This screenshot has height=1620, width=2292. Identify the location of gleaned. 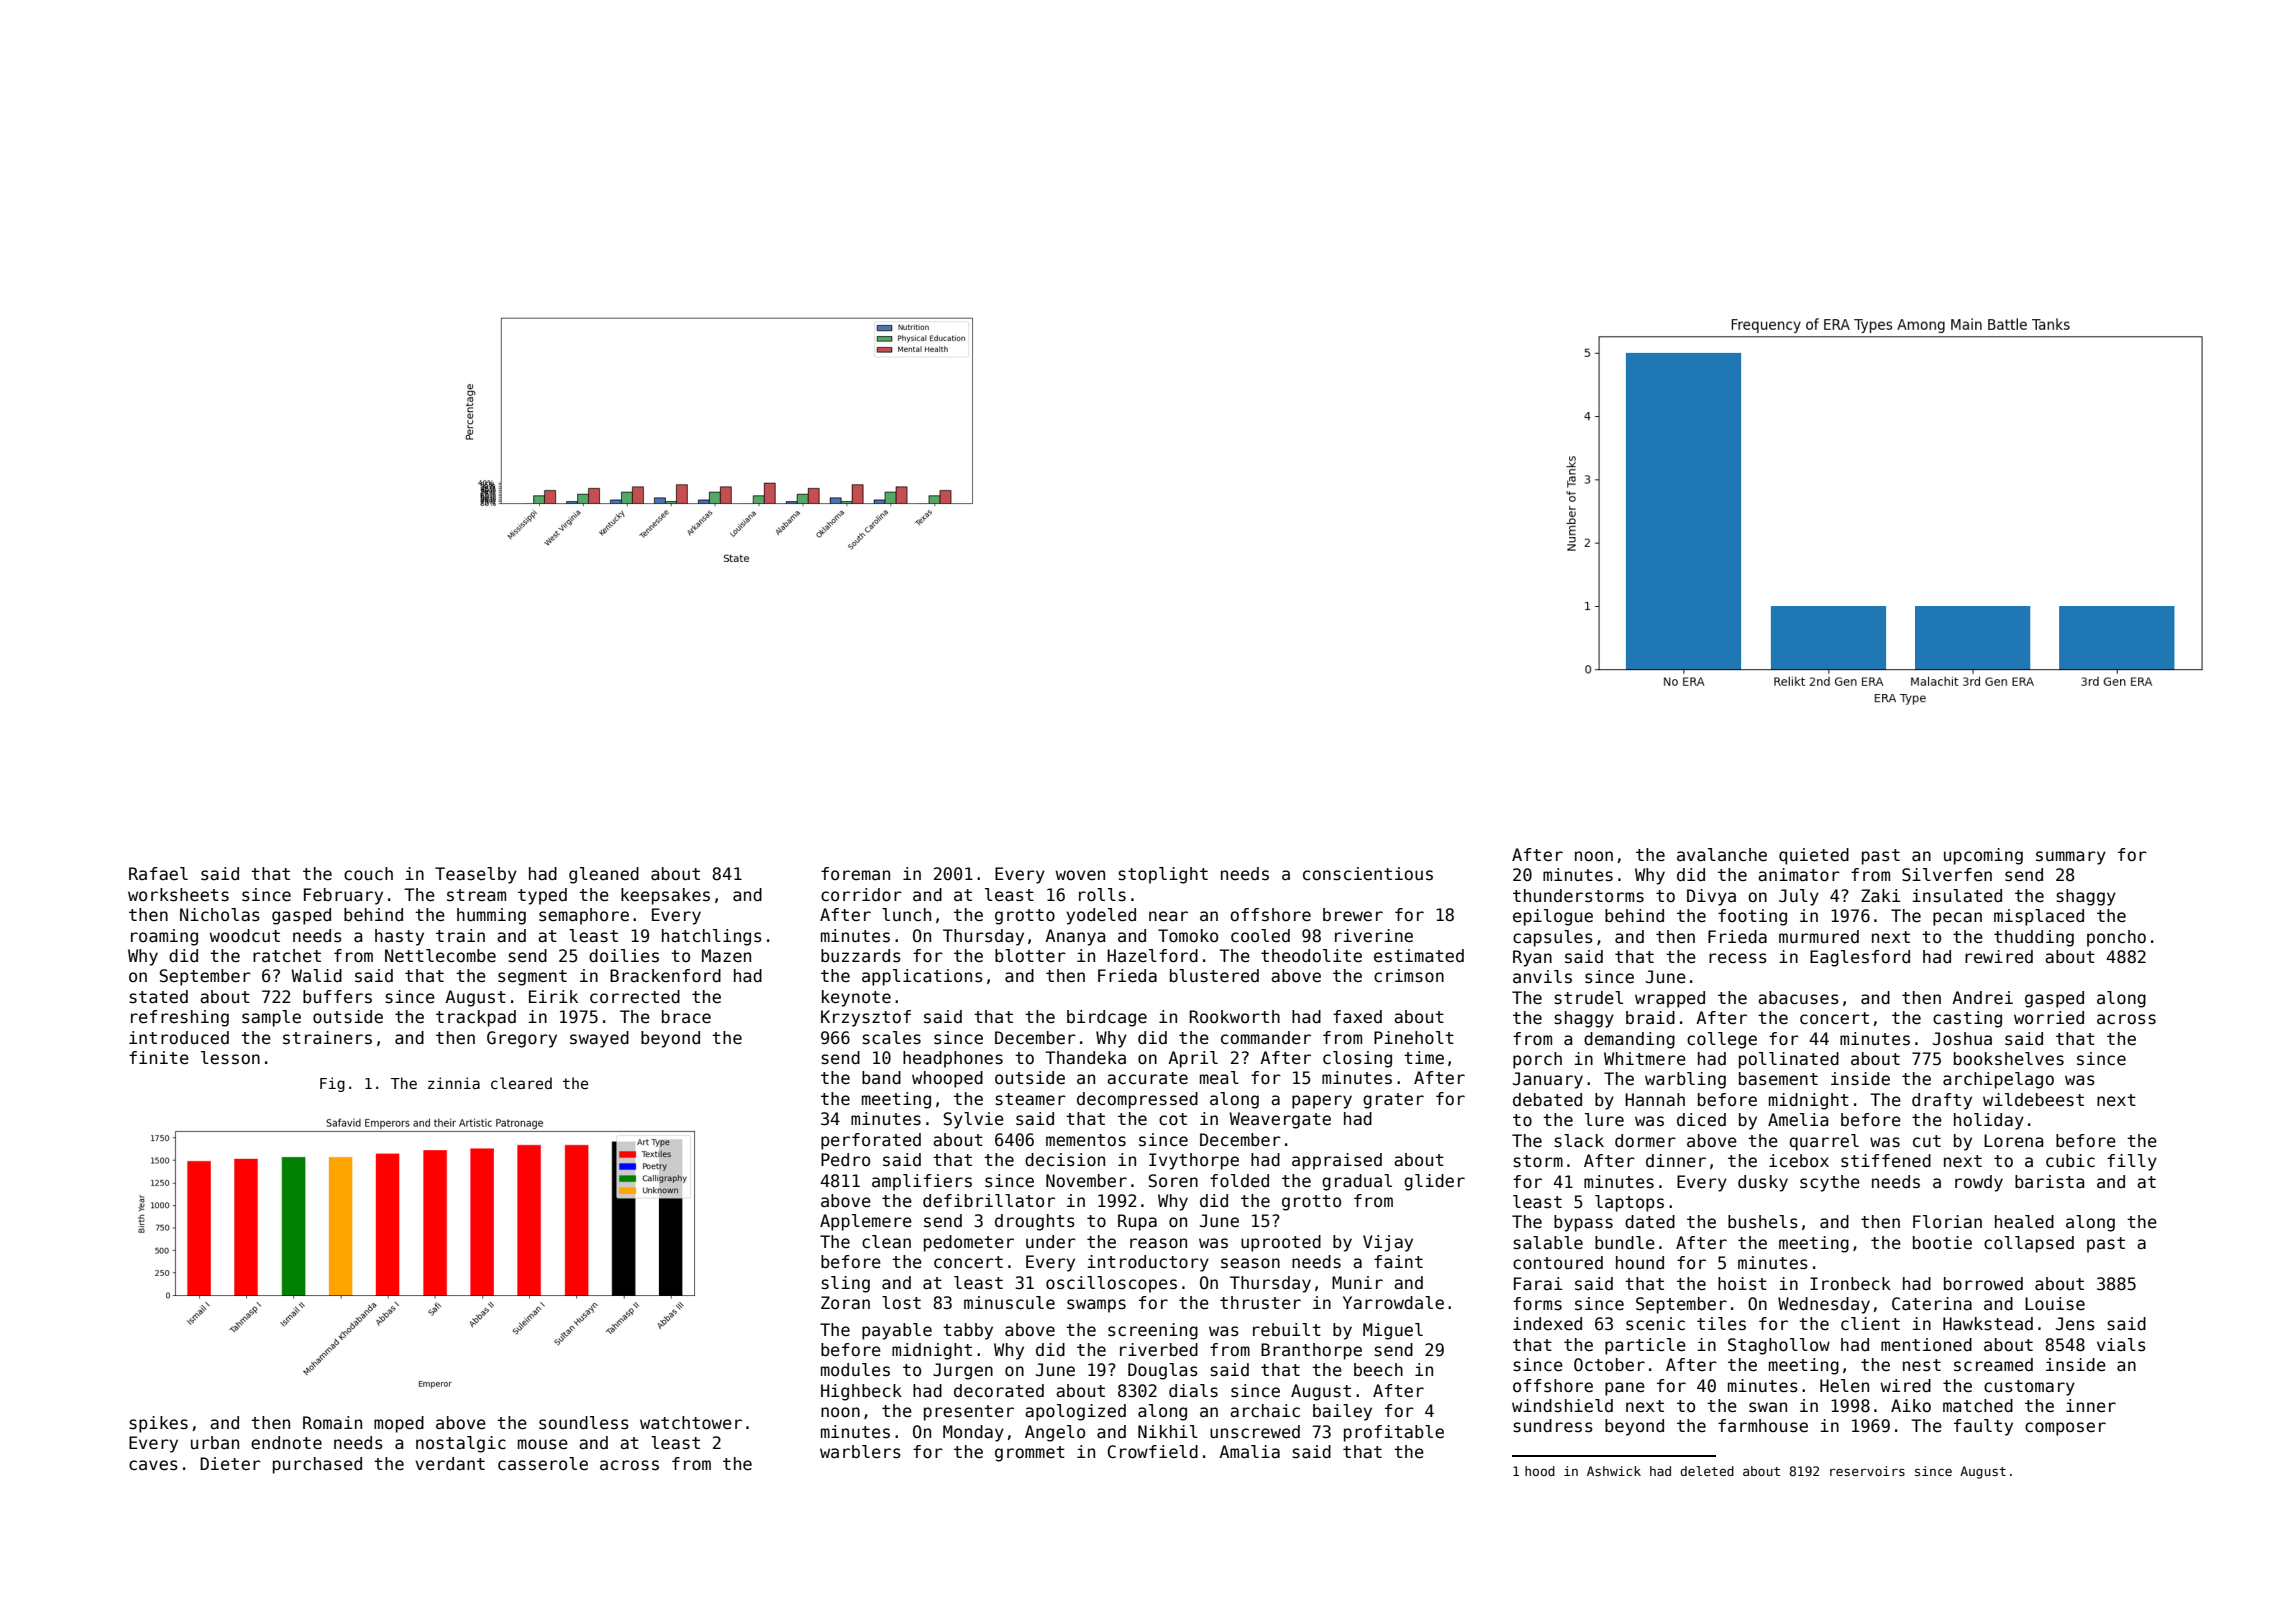
(604, 875).
